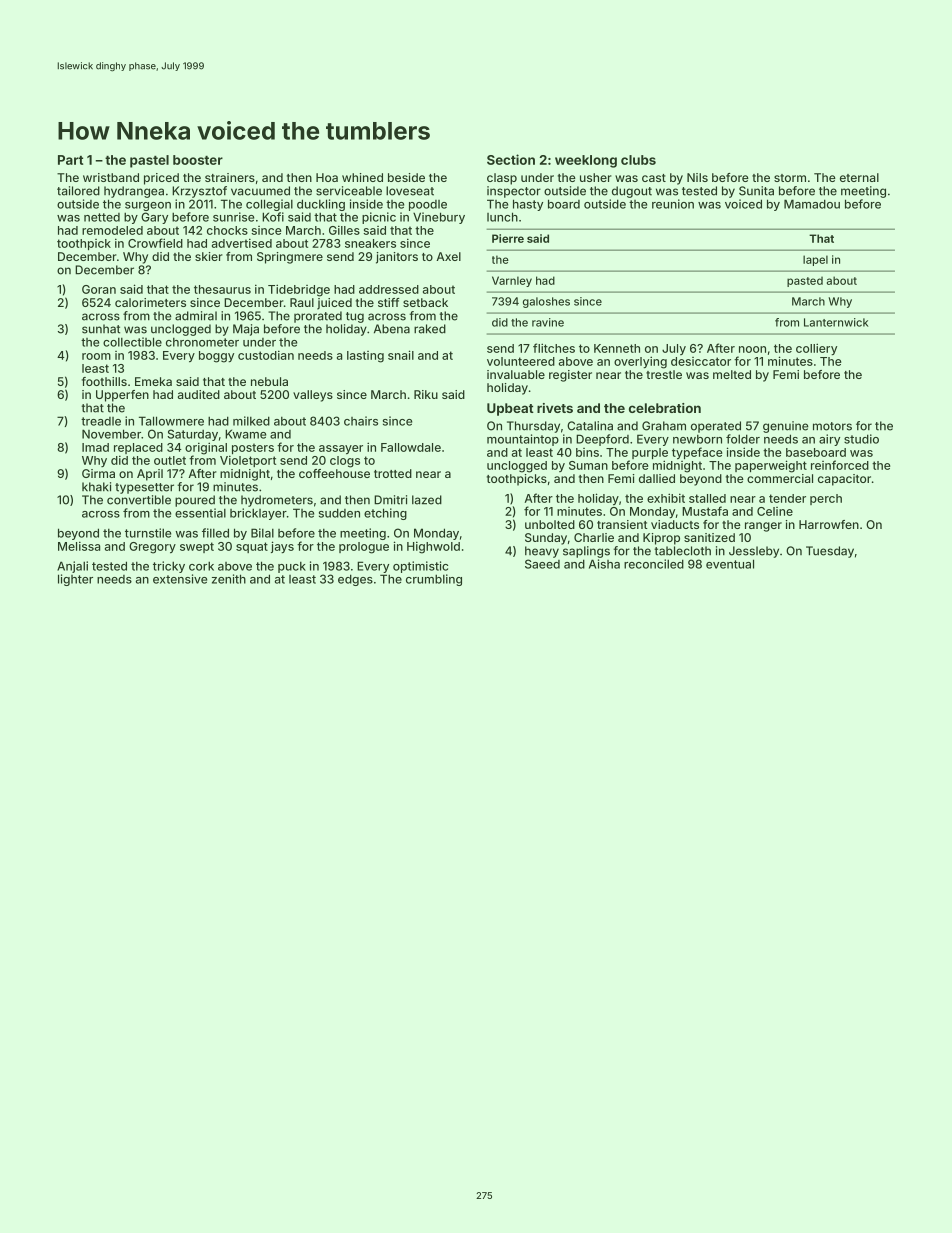  I want to click on Gregory, so click(152, 548).
